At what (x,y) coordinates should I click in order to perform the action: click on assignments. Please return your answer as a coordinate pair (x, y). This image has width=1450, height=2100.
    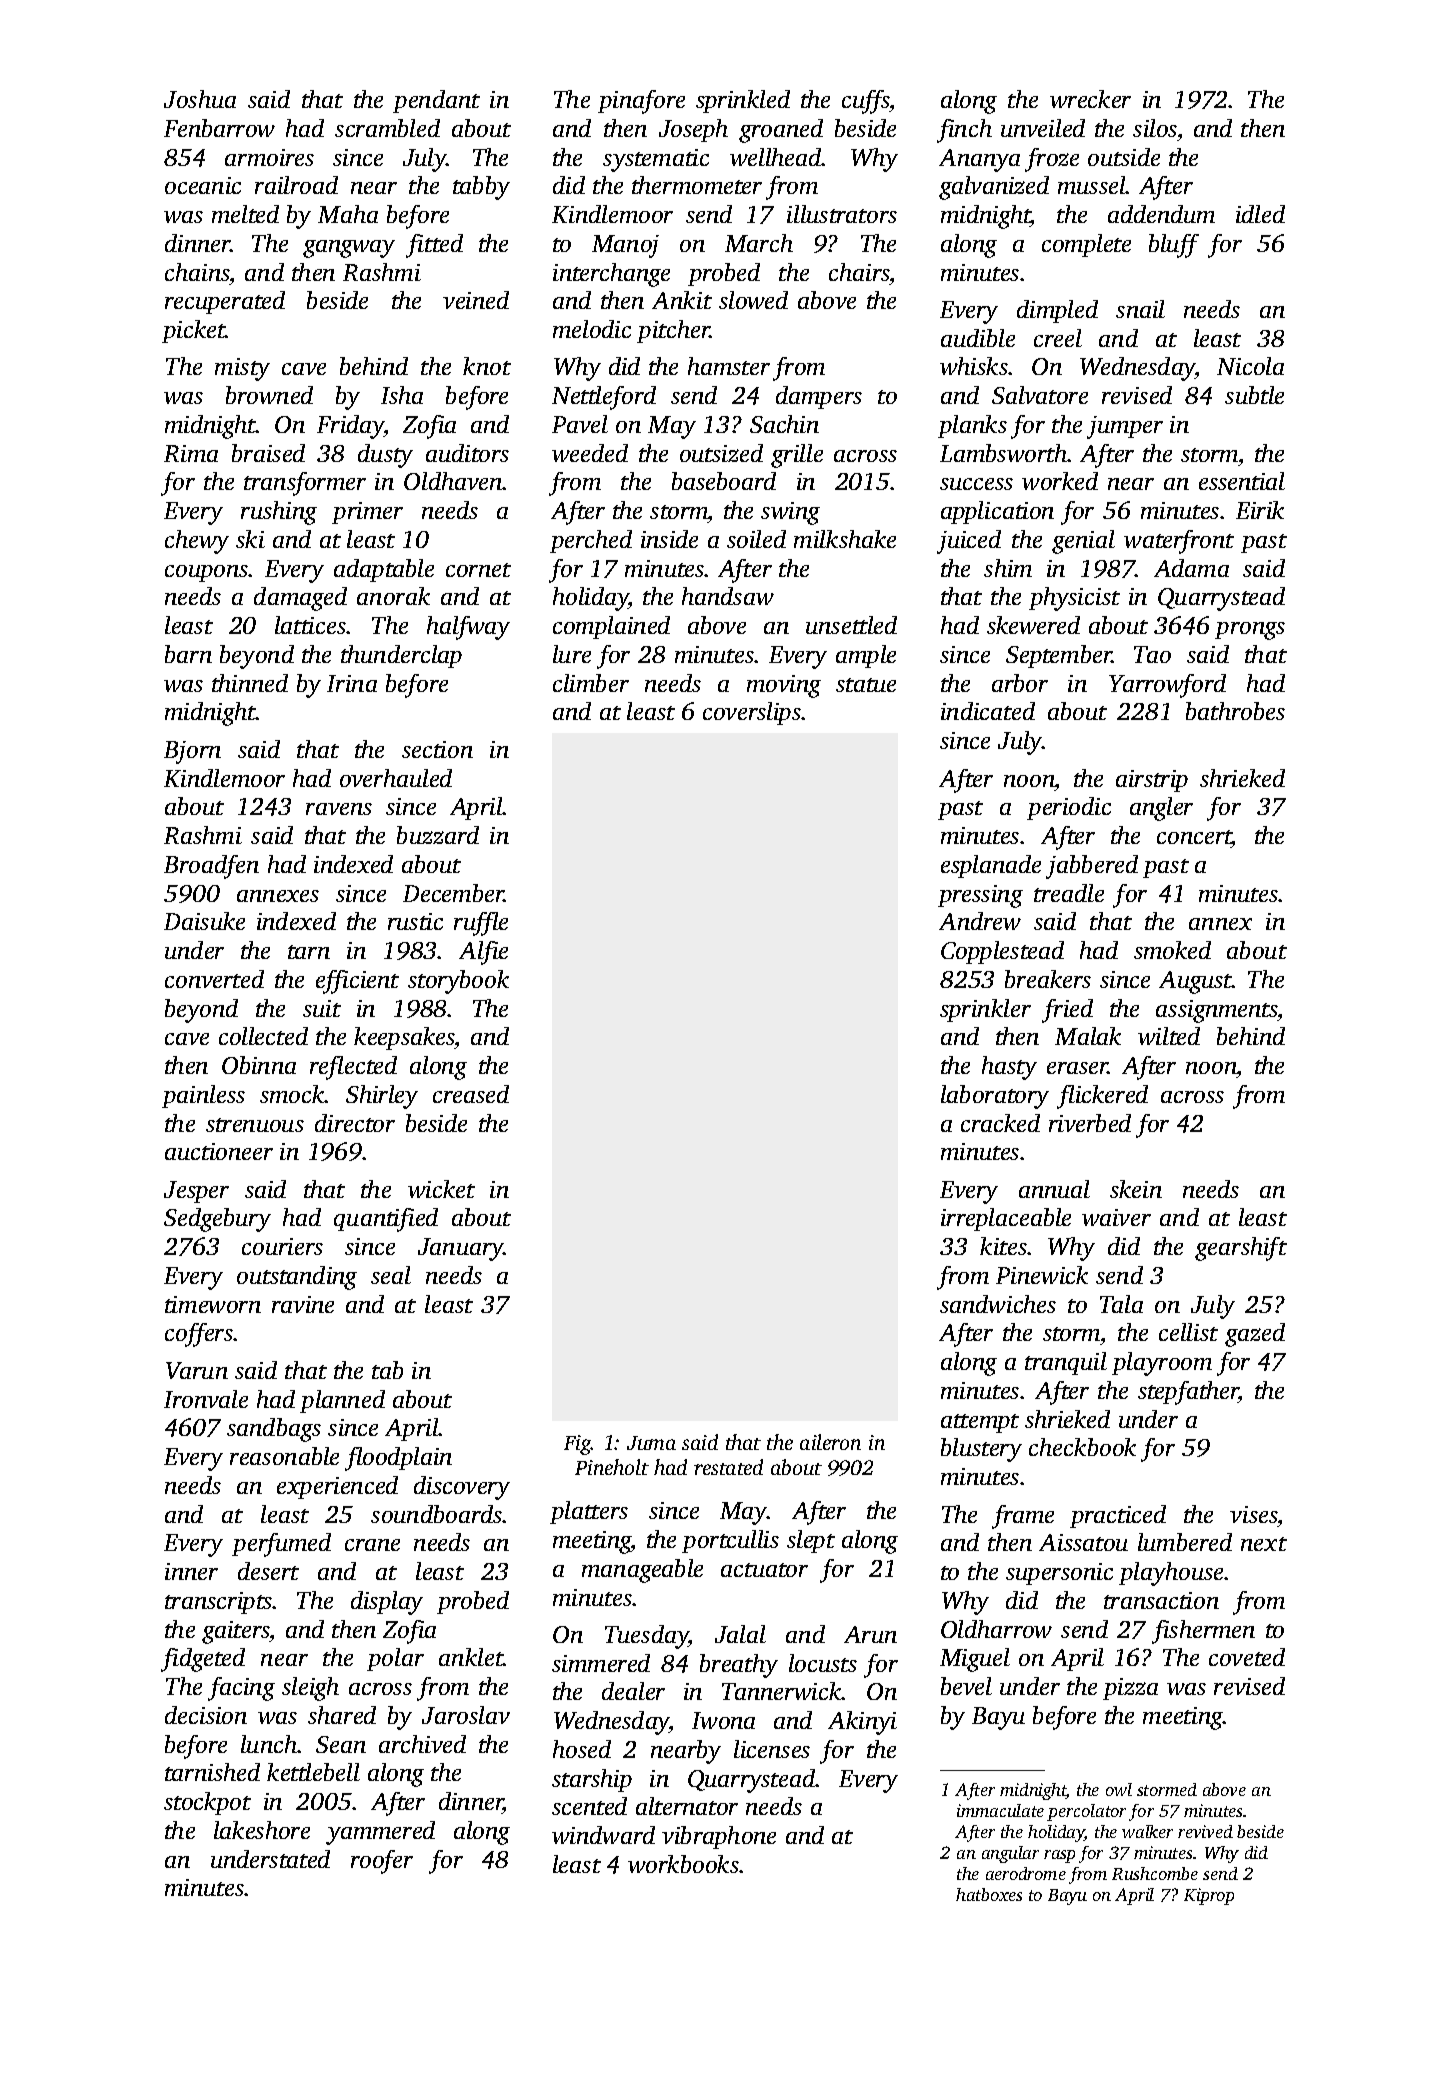
    Looking at the image, I should click on (1217, 1011).
